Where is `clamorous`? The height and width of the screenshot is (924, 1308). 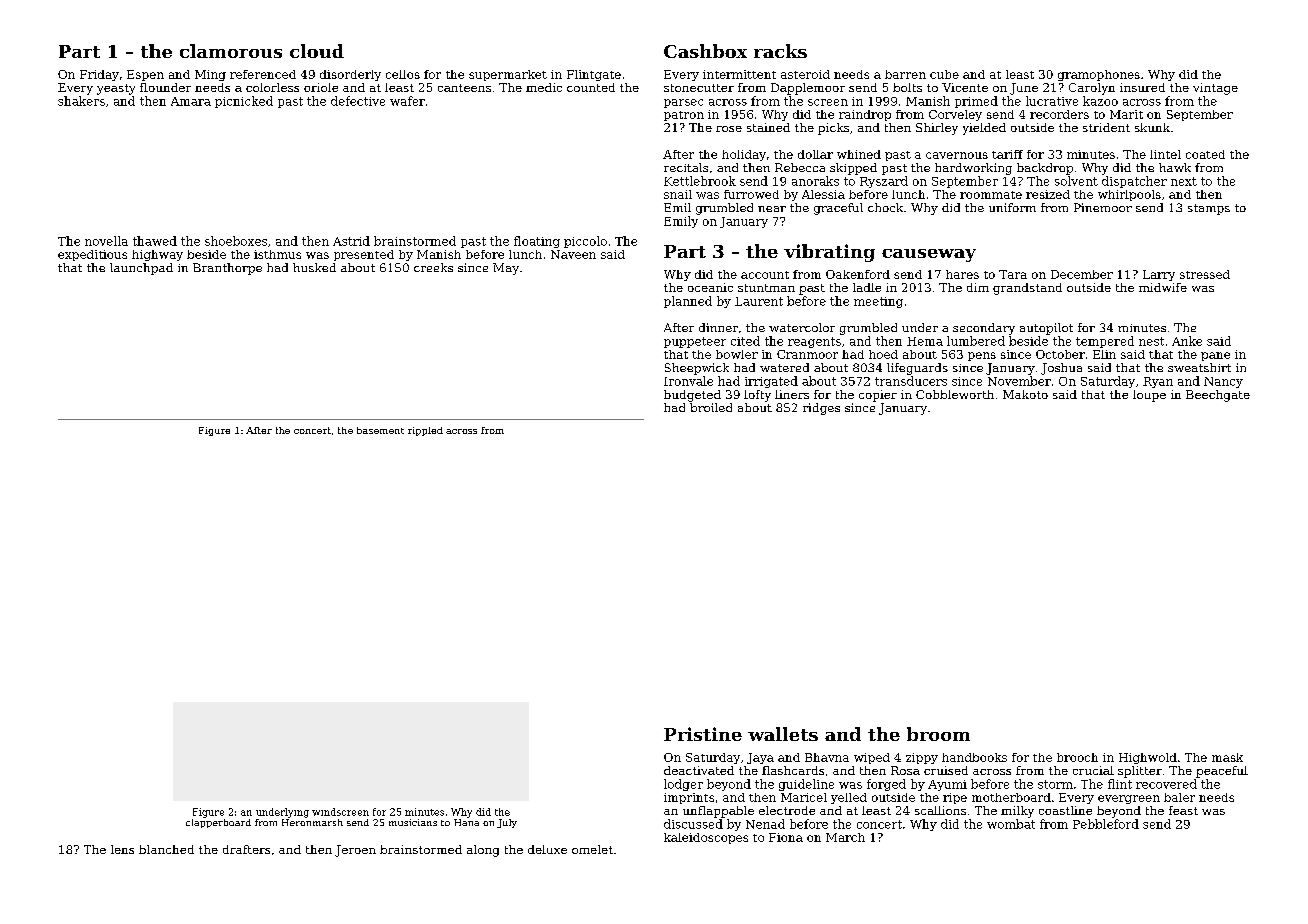 clamorous is located at coordinates (231, 51).
